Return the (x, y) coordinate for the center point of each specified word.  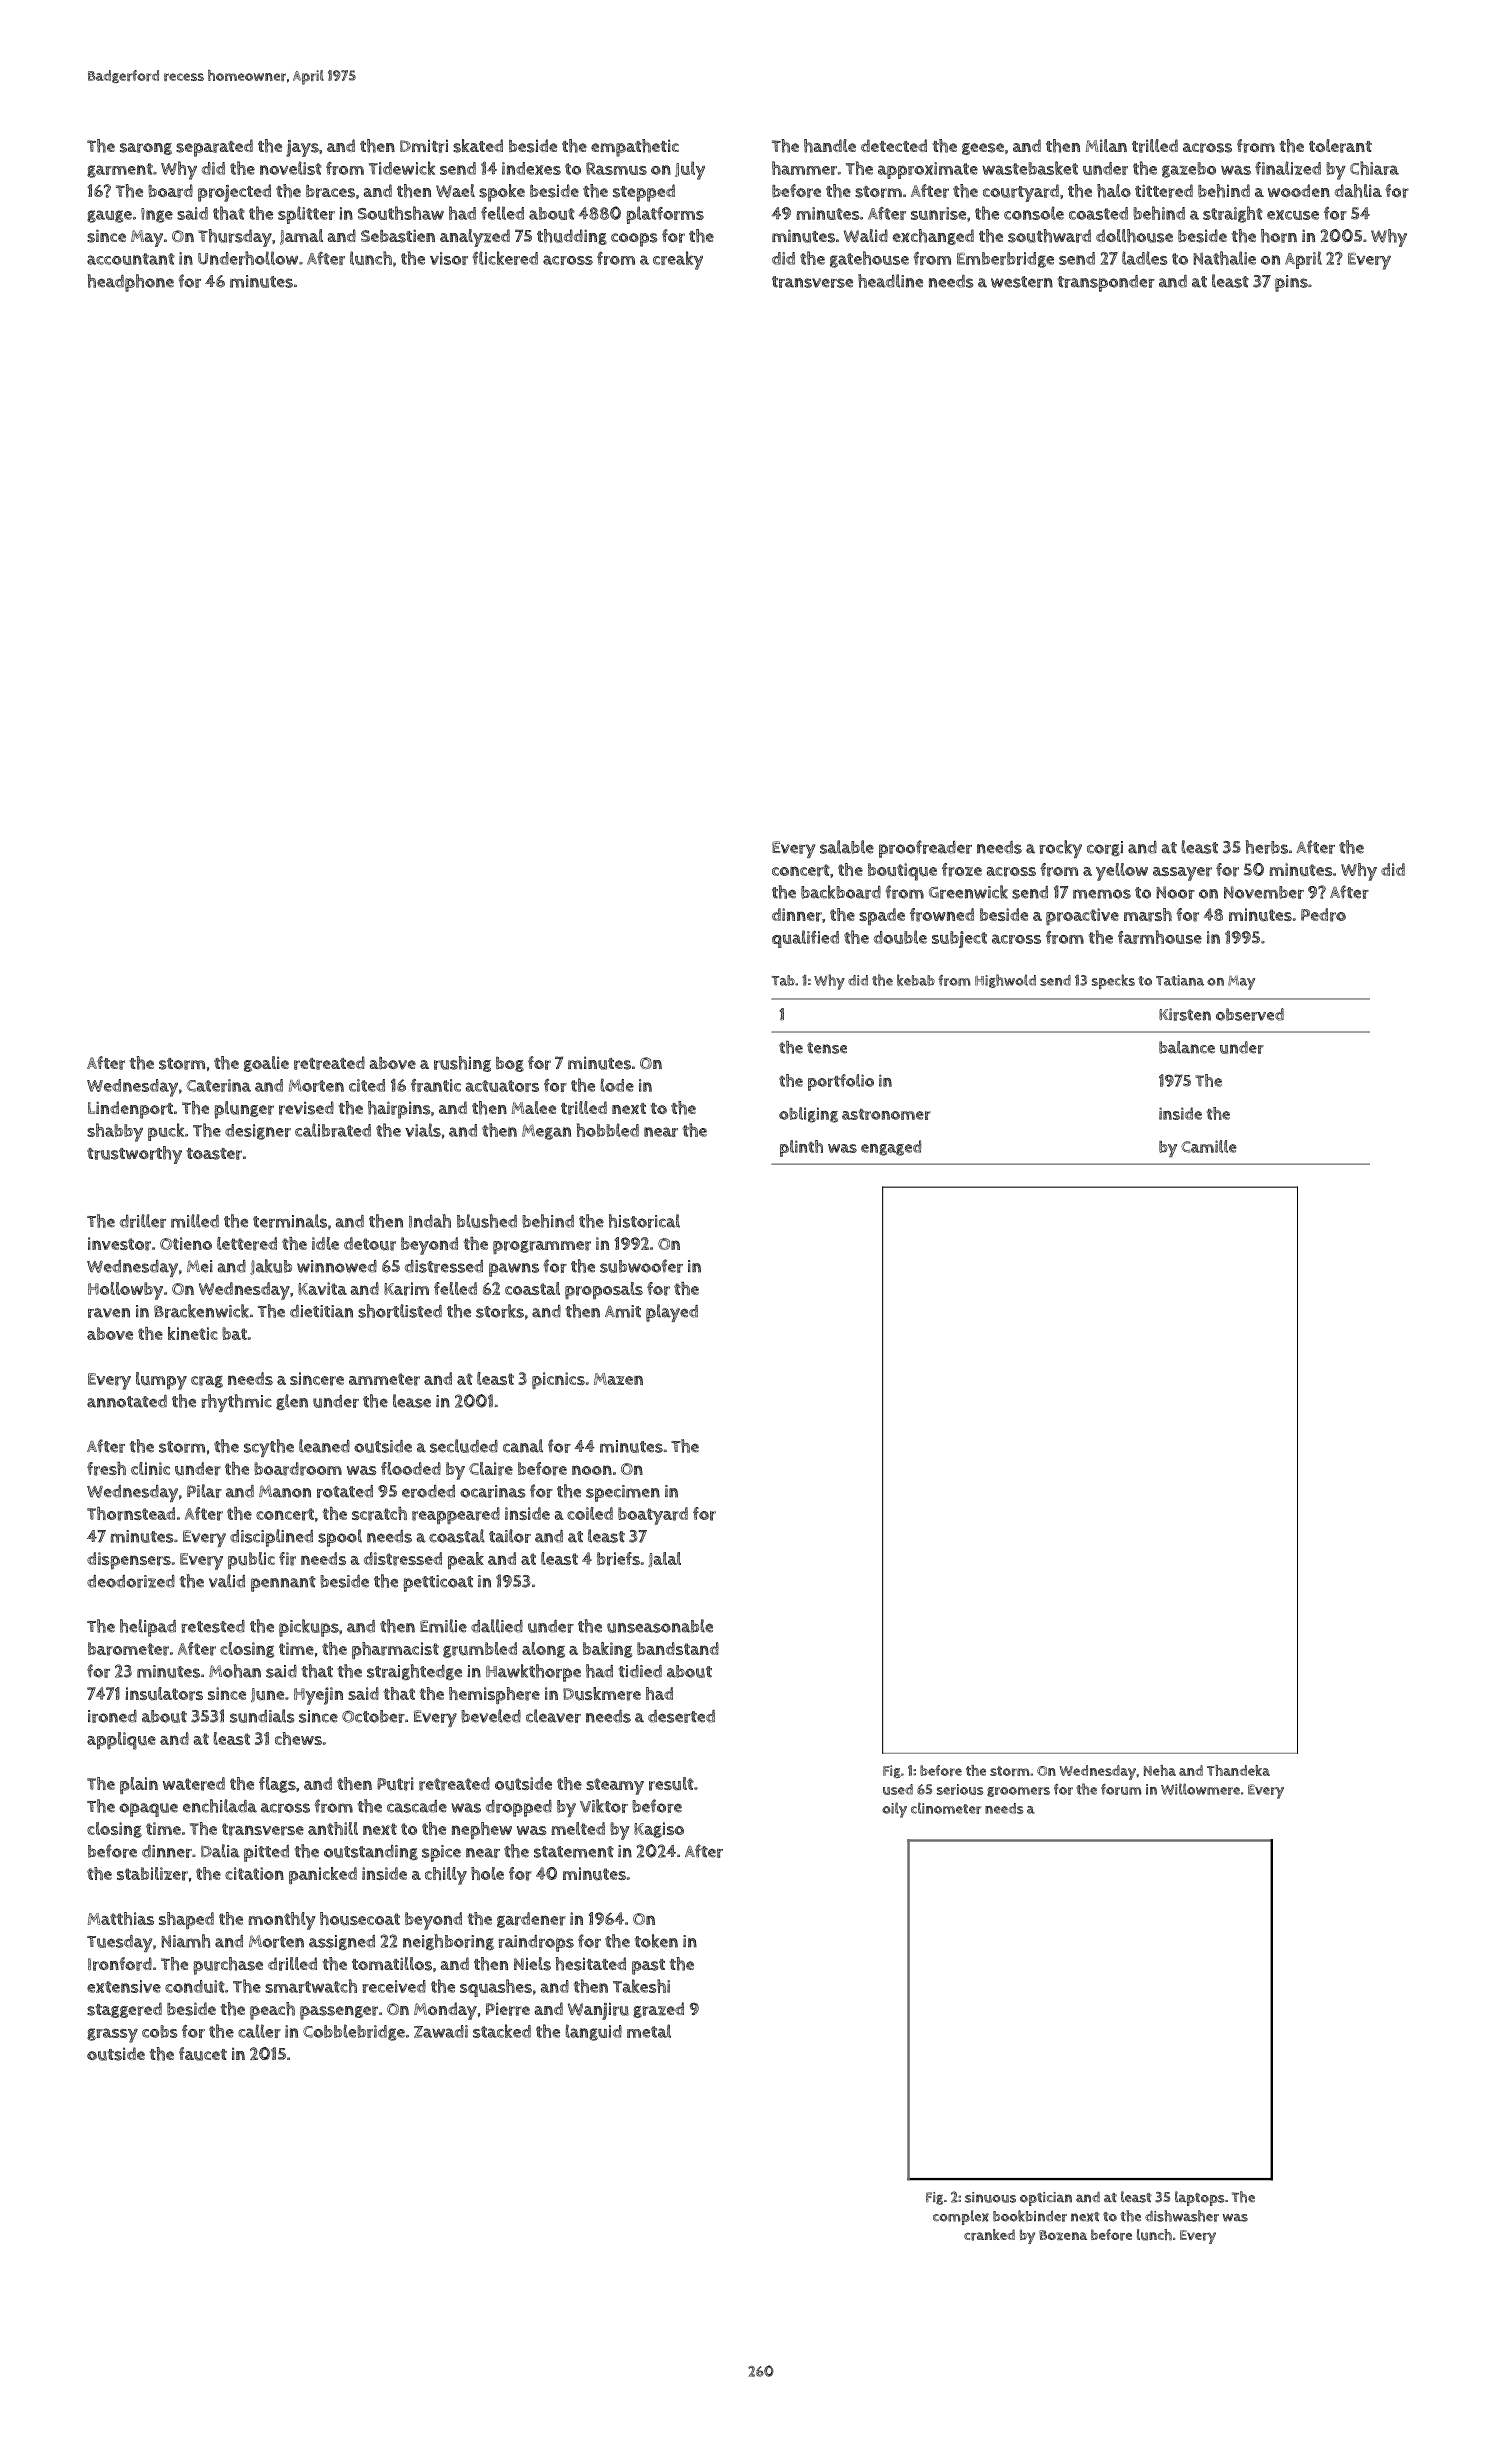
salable (847, 847)
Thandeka (1238, 1770)
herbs (1267, 847)
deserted (681, 1716)
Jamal (301, 237)
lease (412, 1401)
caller (259, 2031)
